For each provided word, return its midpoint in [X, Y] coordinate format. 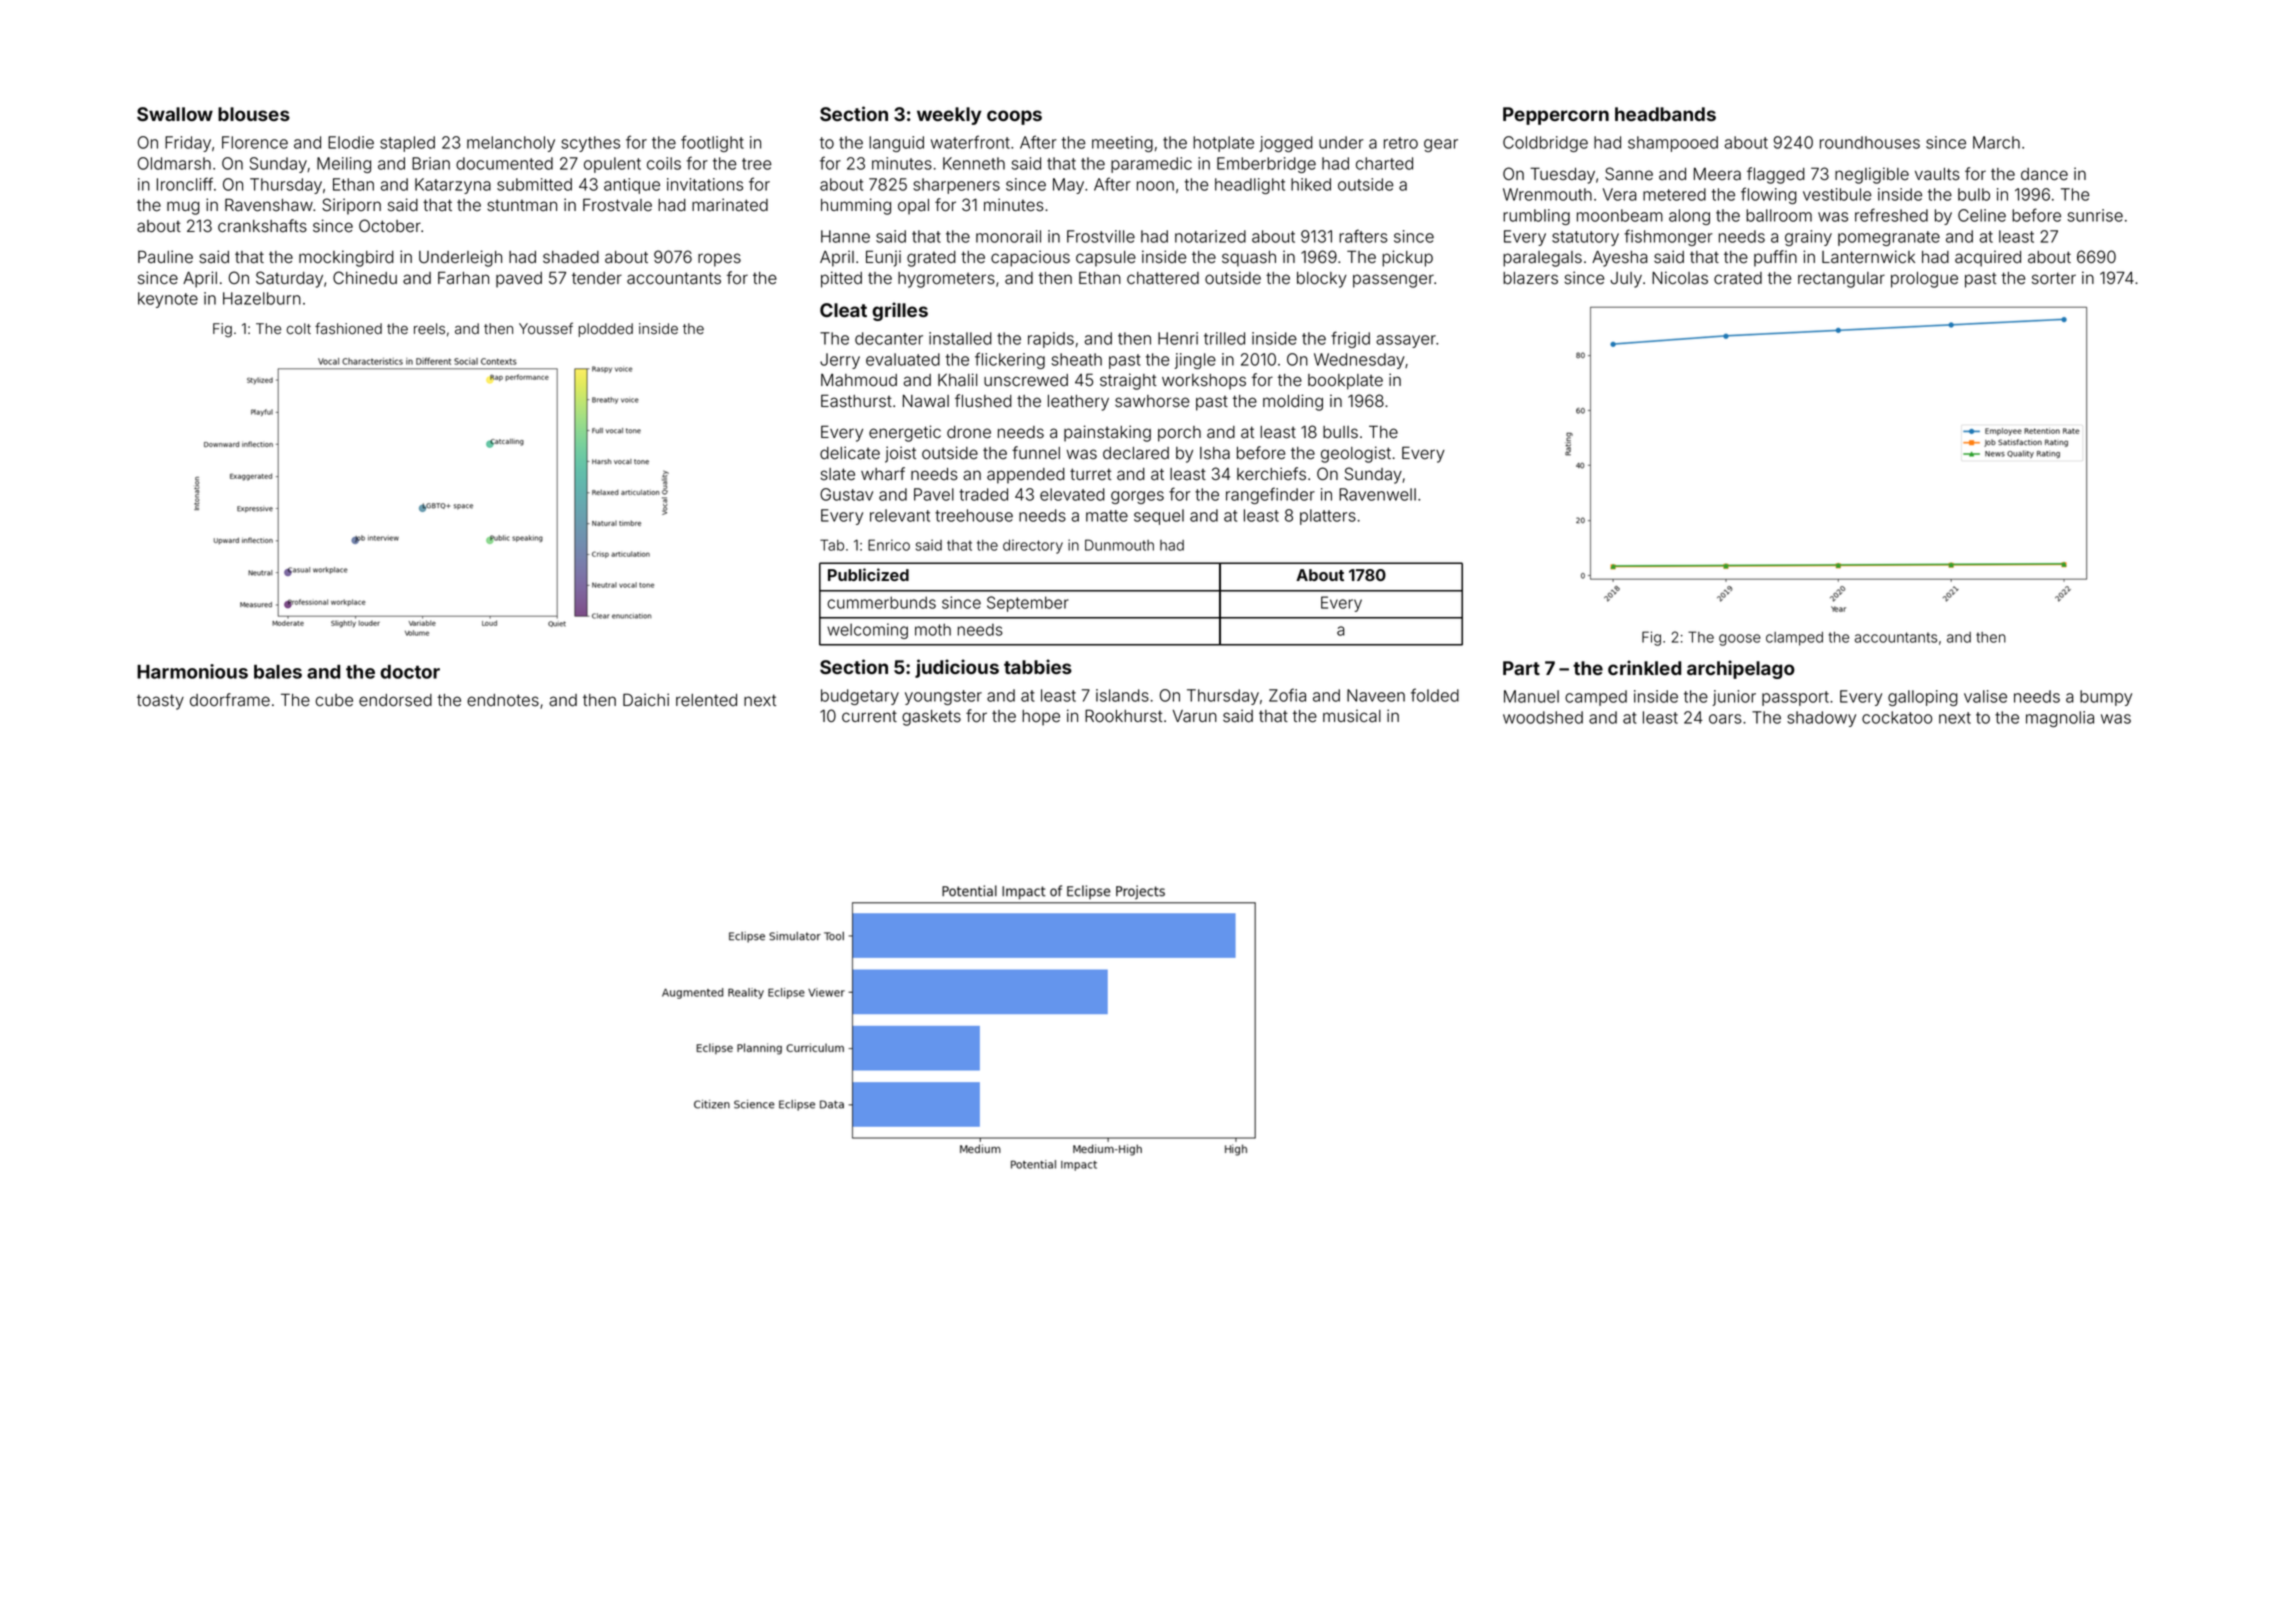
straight [1128, 381]
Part [1521, 668]
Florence [255, 142]
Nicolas [1680, 278]
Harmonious [192, 671]
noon [1155, 186]
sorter [2054, 278]
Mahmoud [859, 380]
